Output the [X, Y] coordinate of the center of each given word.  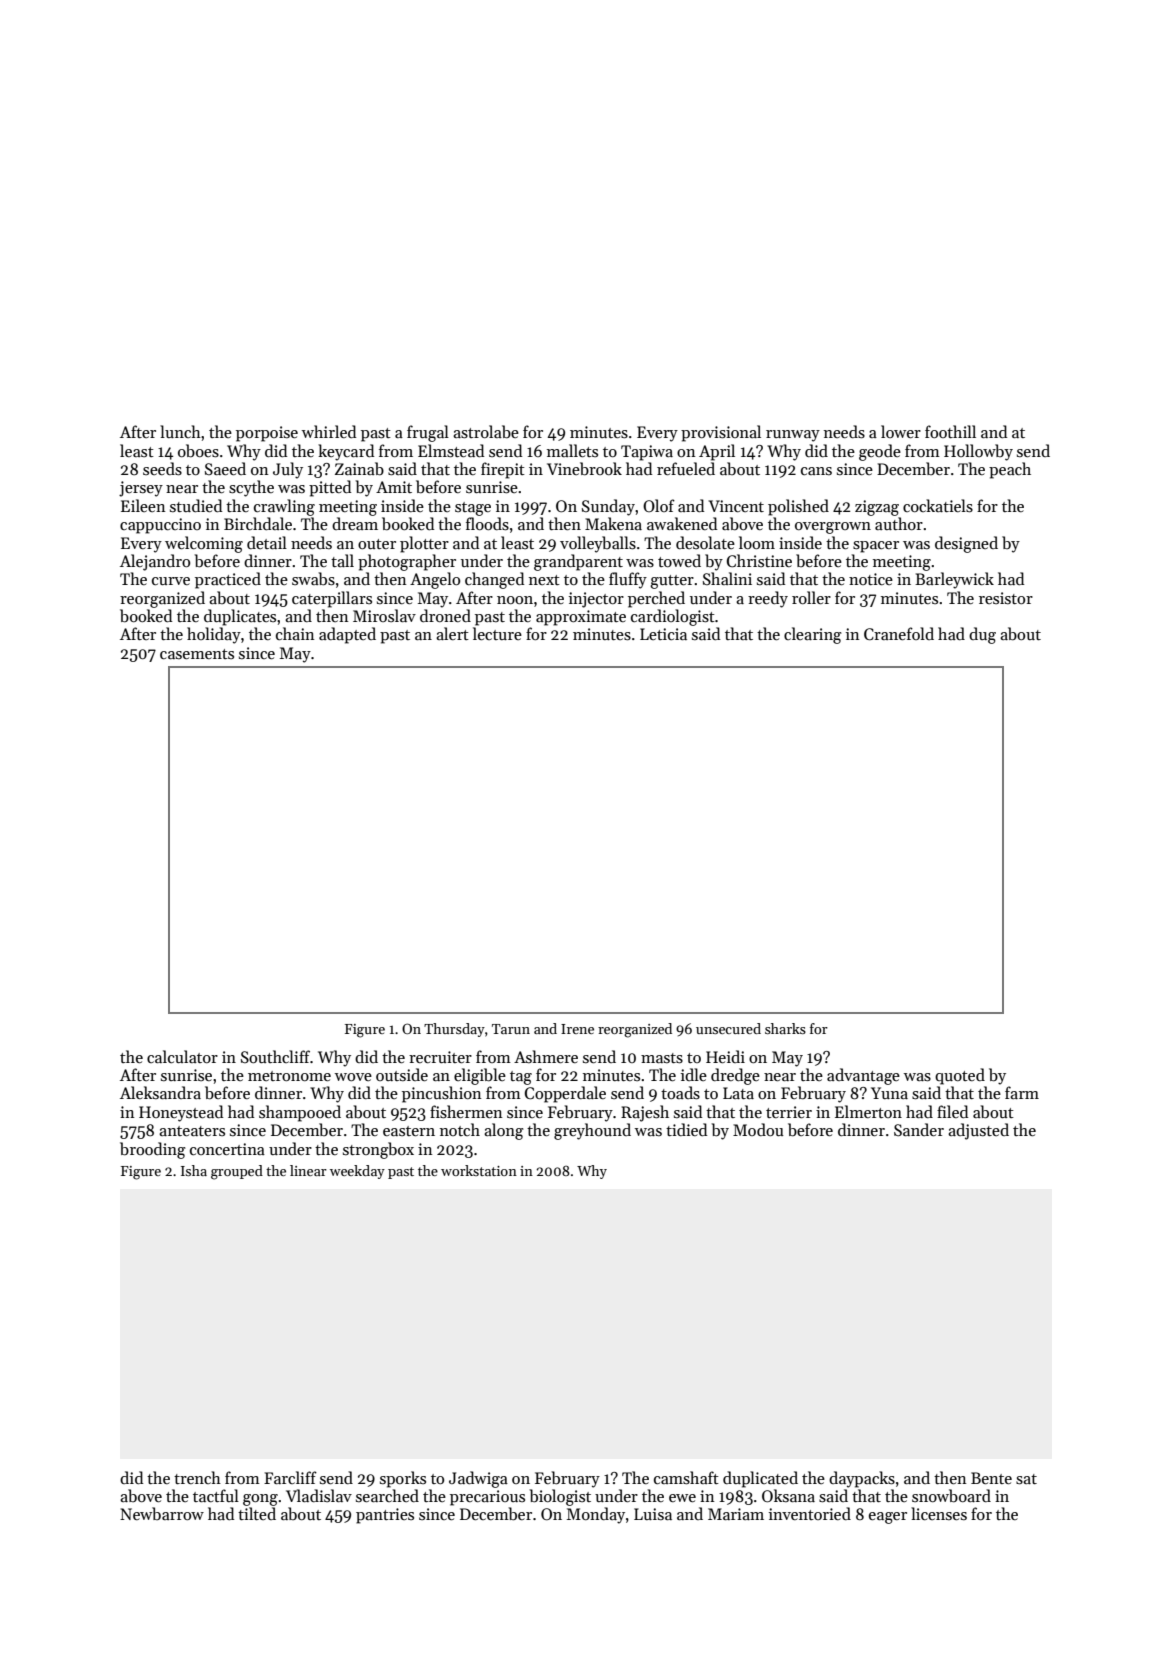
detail [267, 542]
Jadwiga [478, 1479]
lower [901, 431]
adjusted [978, 1131]
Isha [194, 1170]
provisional [721, 433]
